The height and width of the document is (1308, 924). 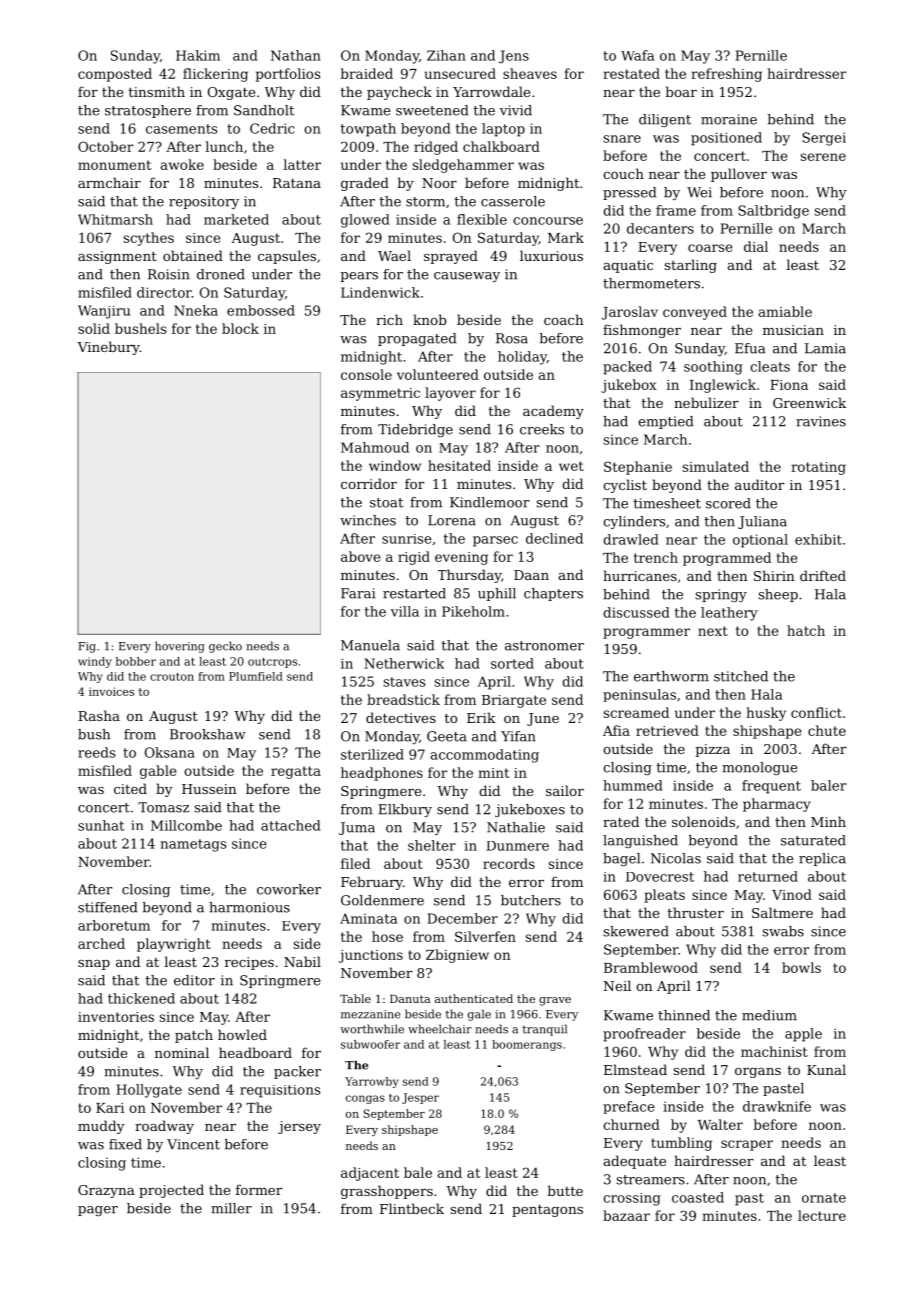 What do you see at coordinates (491, 91) in the document?
I see `Yarrowdale` at bounding box center [491, 91].
